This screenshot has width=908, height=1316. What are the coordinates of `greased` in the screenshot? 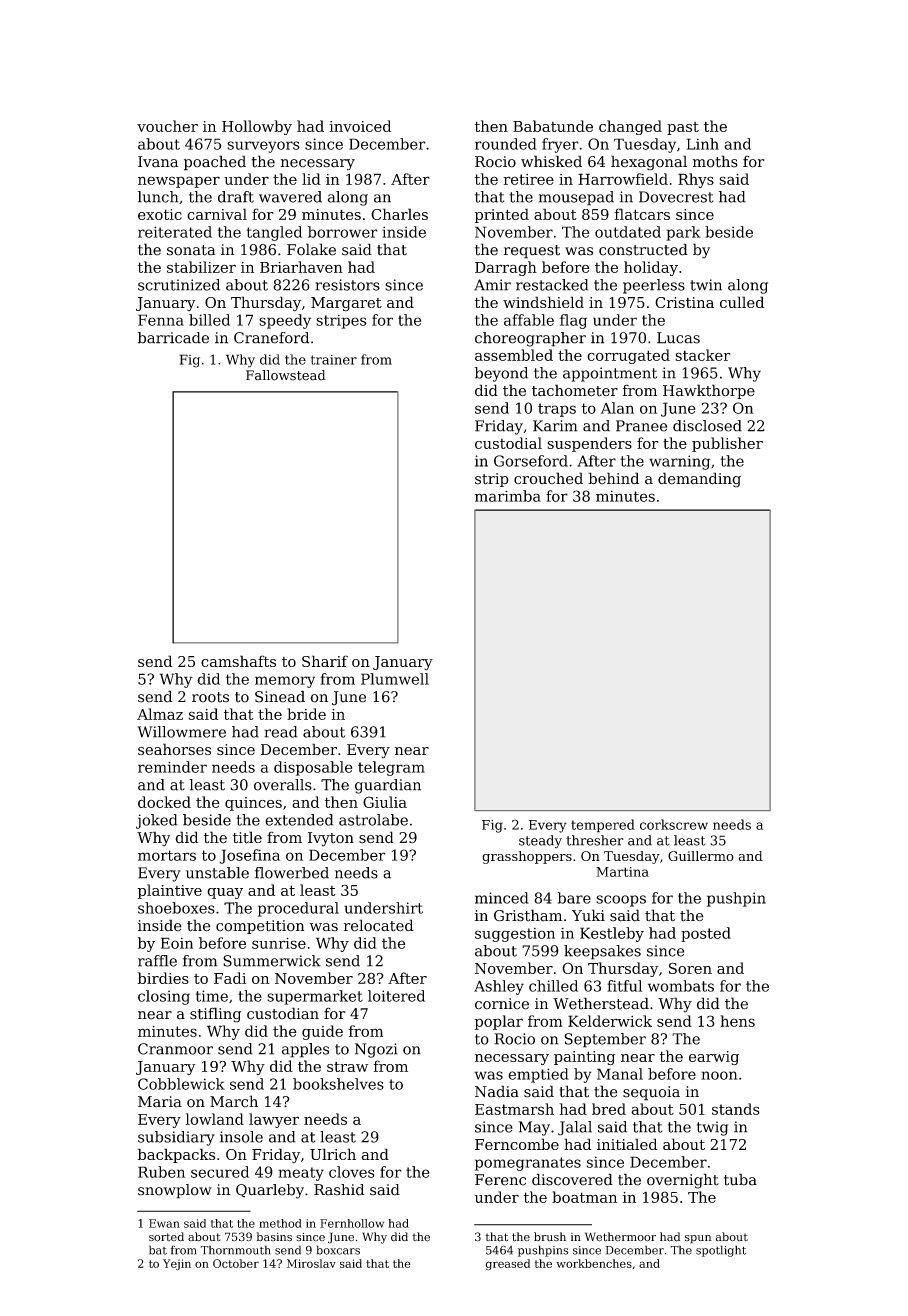 It's located at (507, 1265).
